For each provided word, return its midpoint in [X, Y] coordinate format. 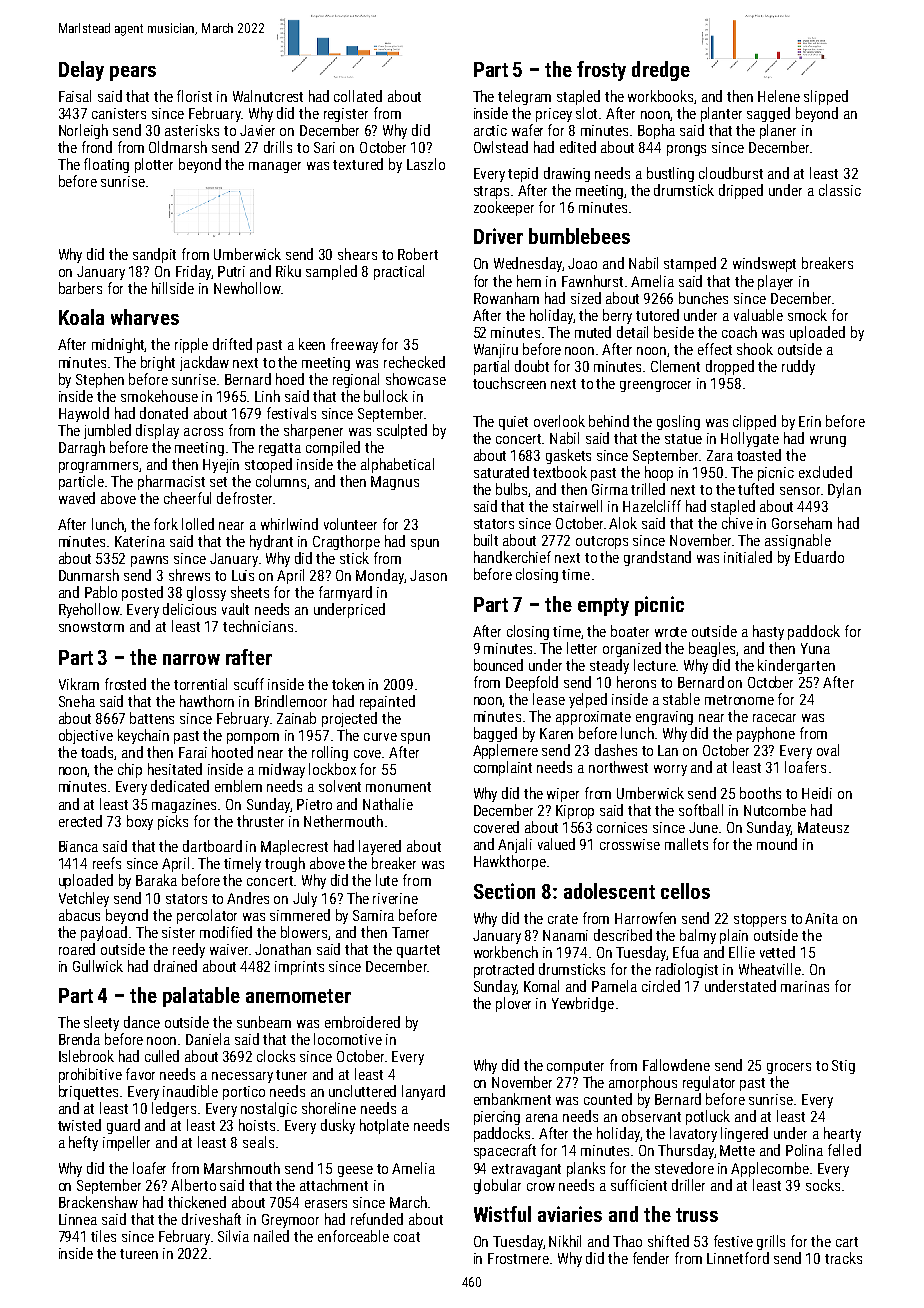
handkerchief [512, 557]
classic [840, 190]
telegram [524, 97]
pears [133, 73]
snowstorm [91, 627]
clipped [754, 422]
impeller [126, 1143]
